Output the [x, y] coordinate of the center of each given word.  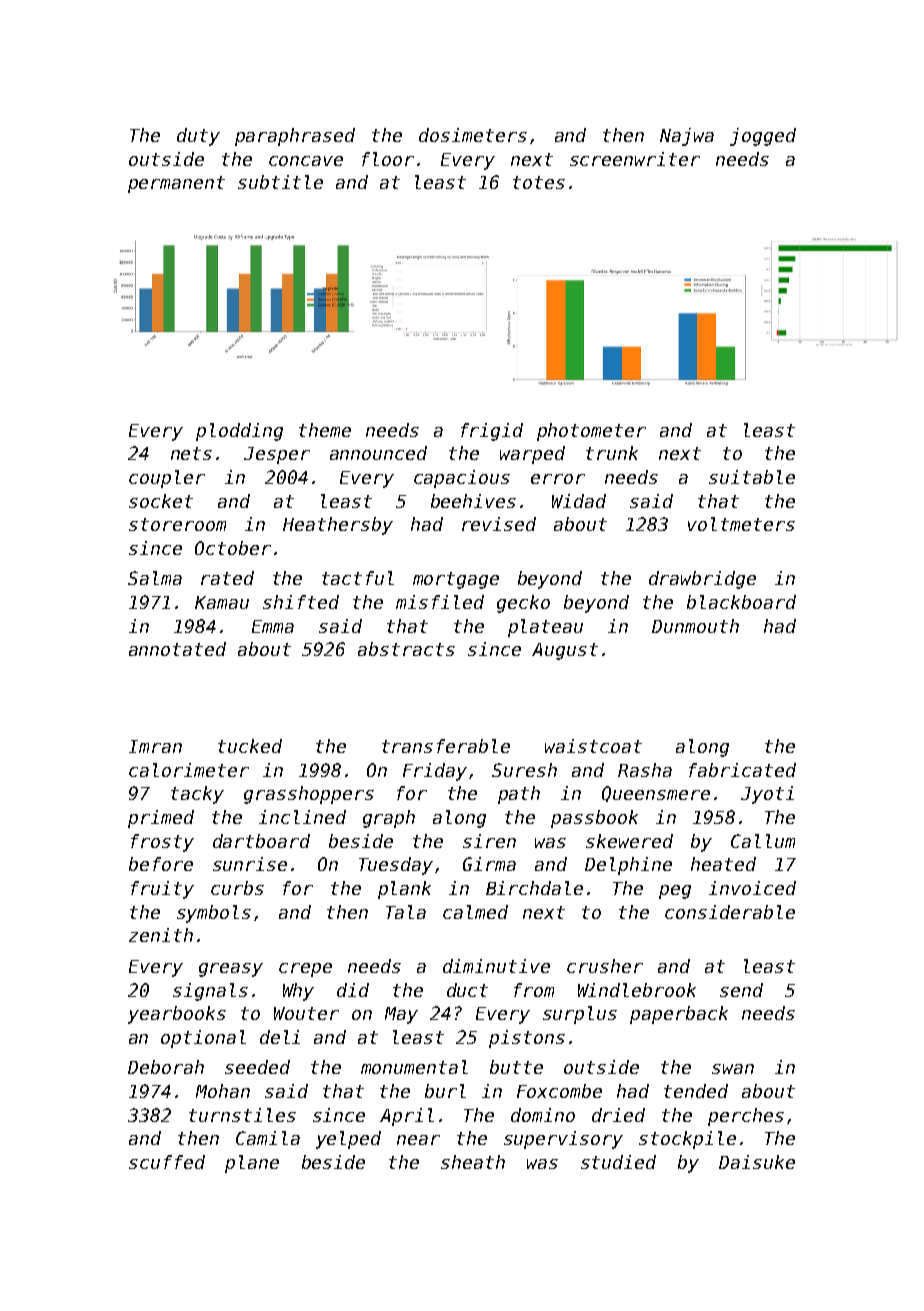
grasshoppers [309, 795]
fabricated [742, 770]
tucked [250, 746]
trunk [612, 453]
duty [198, 137]
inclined [302, 817]
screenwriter [635, 159]
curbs [237, 888]
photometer [591, 432]
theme [325, 430]
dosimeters [473, 135]
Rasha [645, 770]
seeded [257, 1067]
